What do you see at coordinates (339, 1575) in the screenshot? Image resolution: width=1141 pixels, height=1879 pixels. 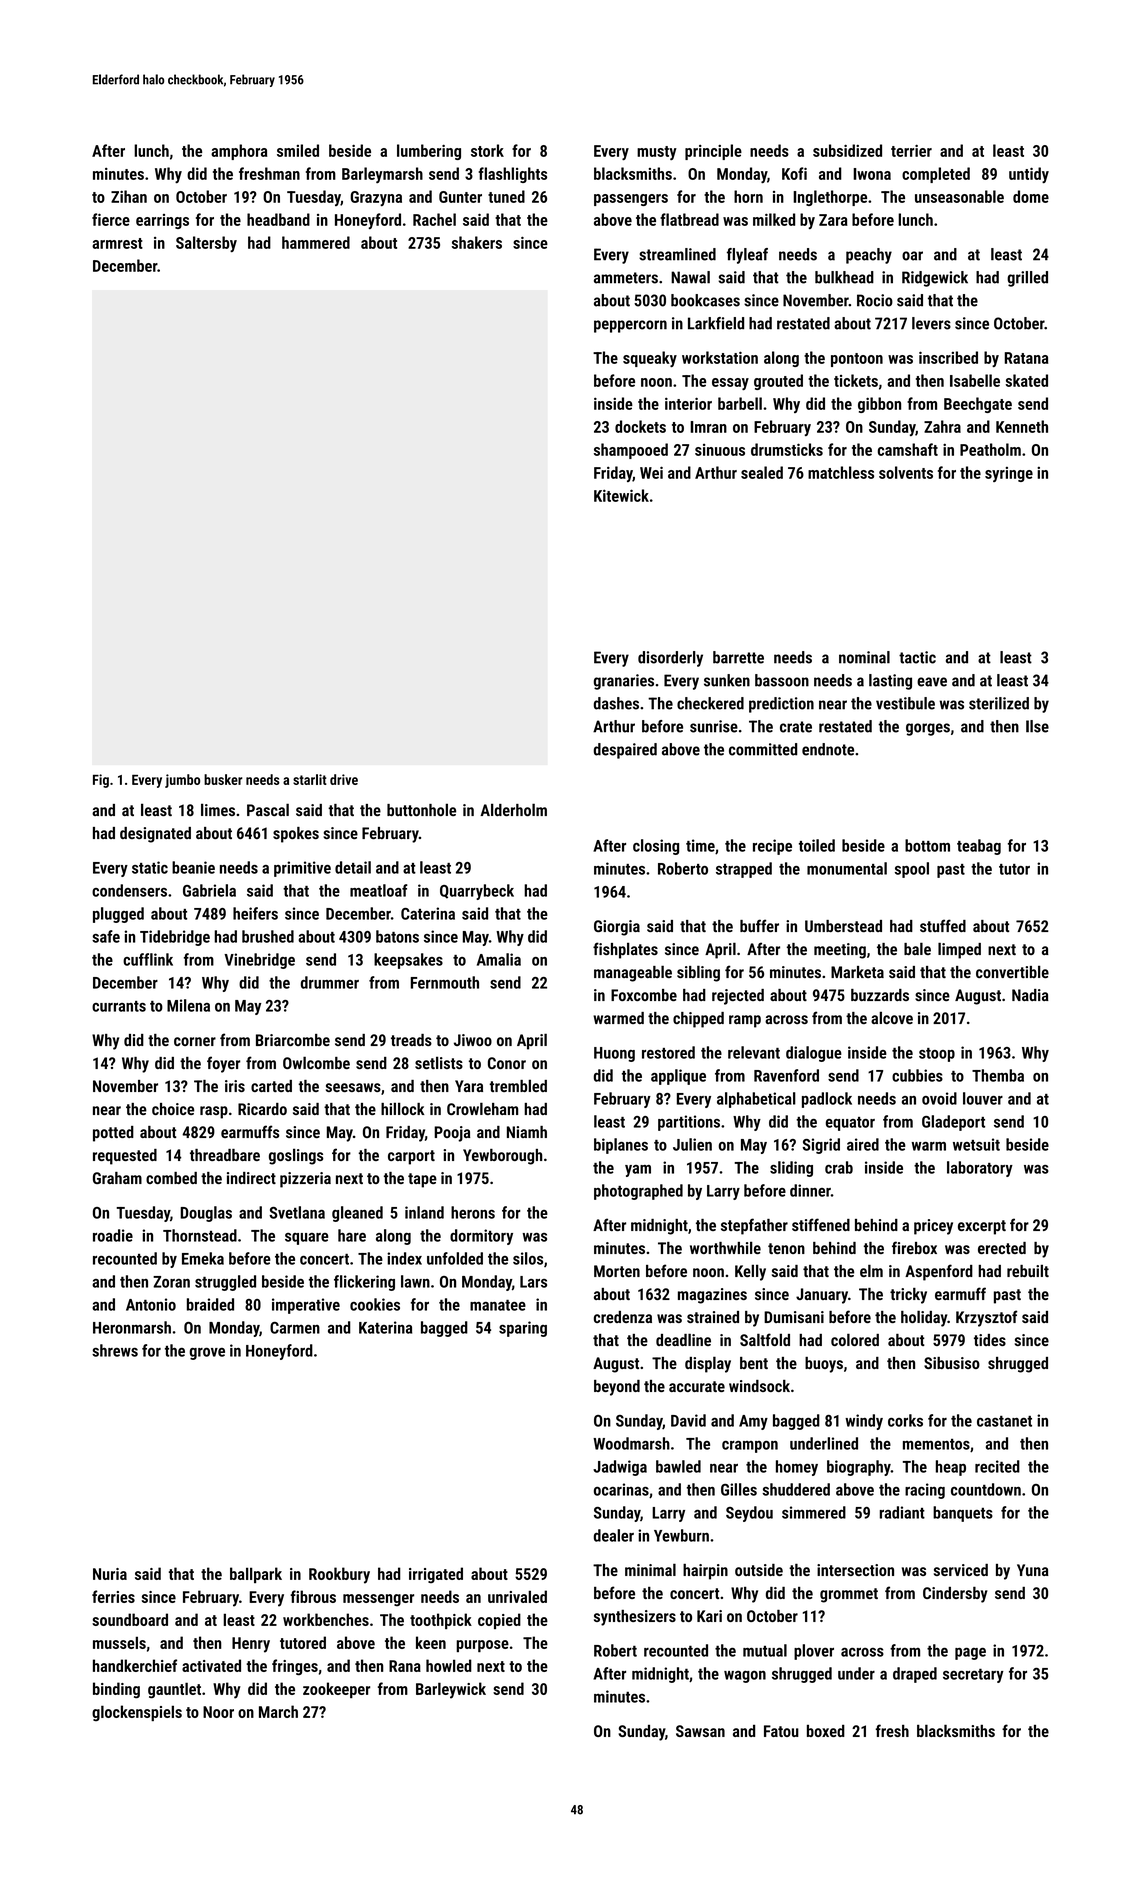 I see `Rookbury` at bounding box center [339, 1575].
